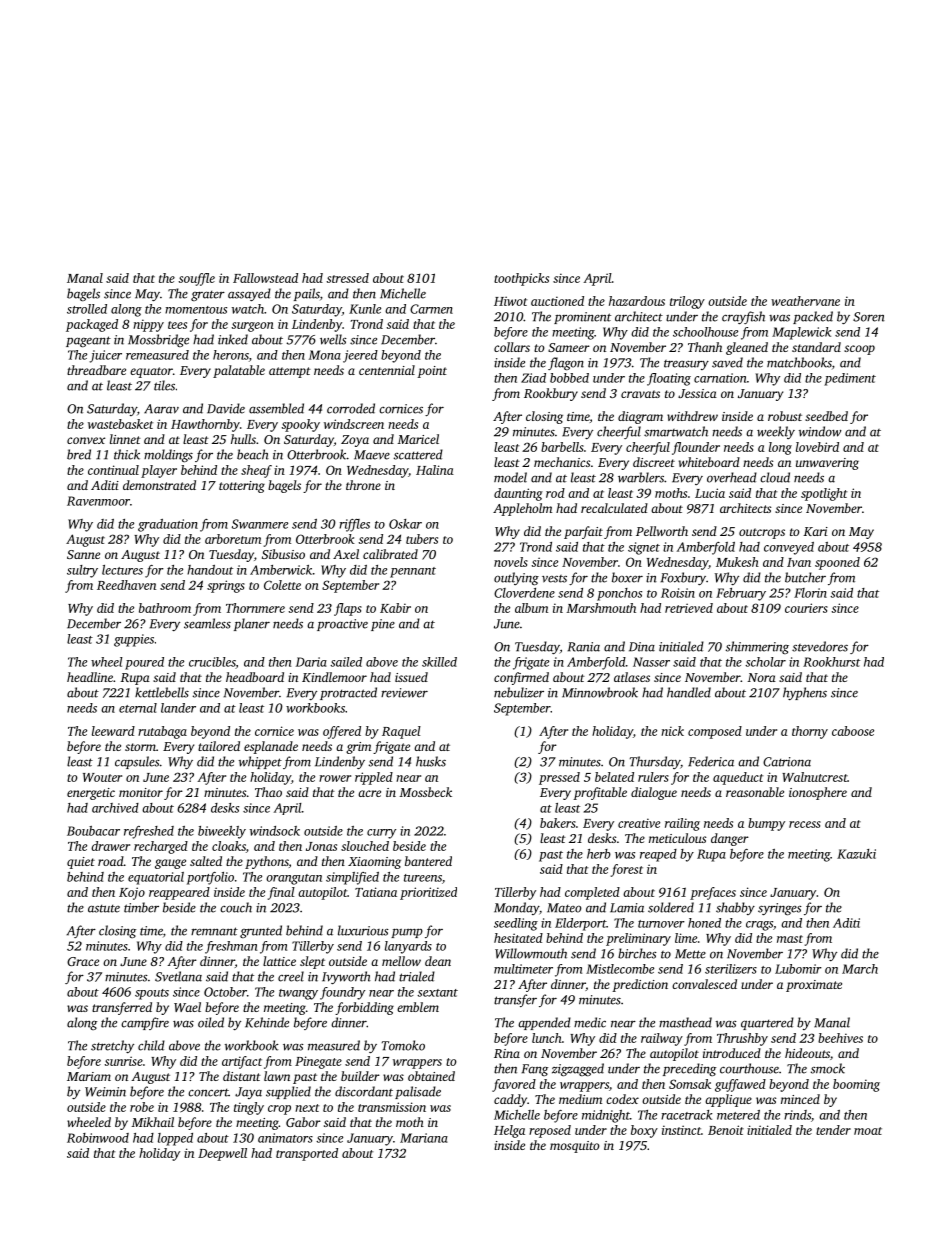  Describe the element at coordinates (152, 1122) in the document. I see `Mikhail` at that location.
